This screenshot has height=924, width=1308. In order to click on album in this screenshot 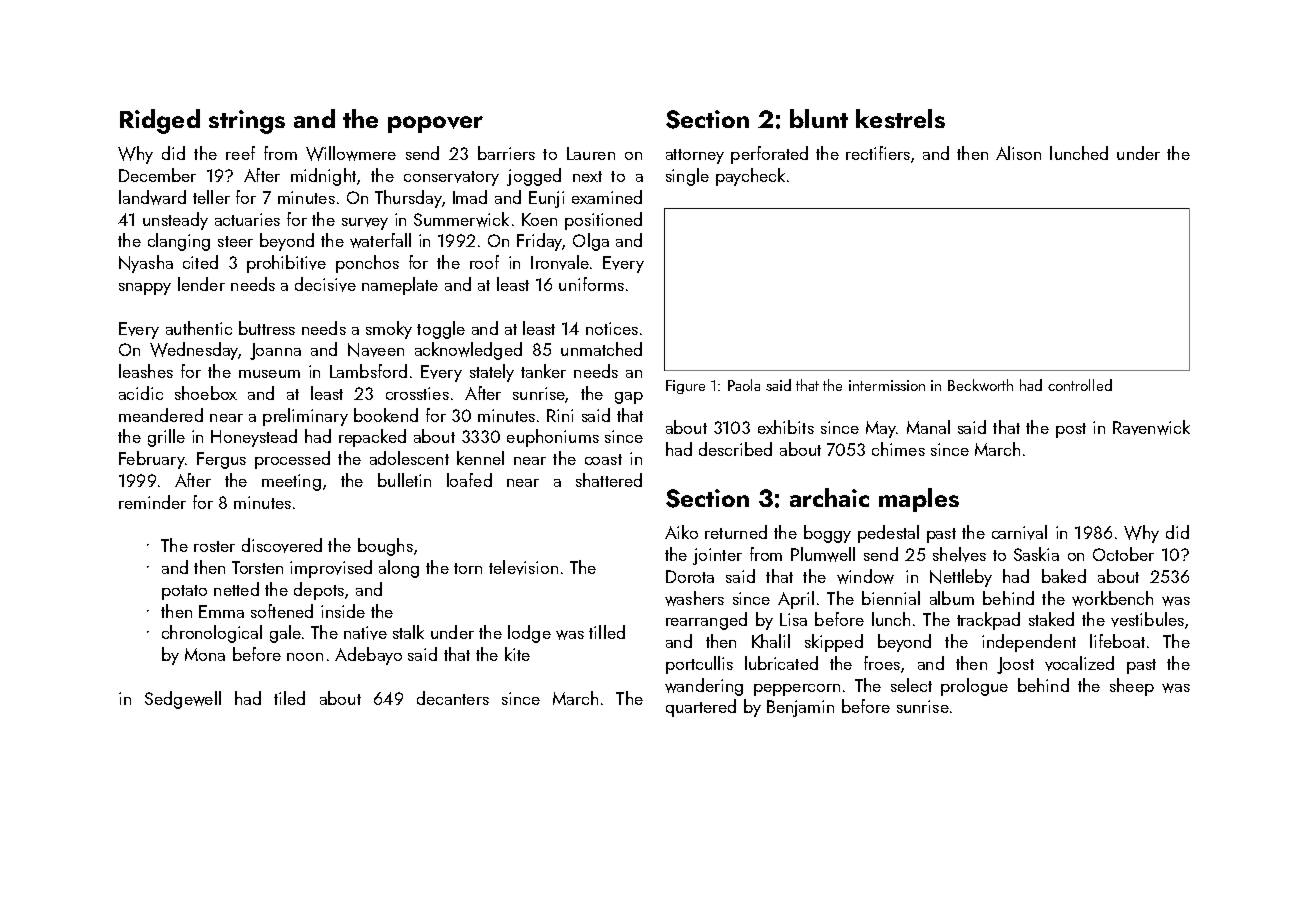, I will do `click(952, 598)`.
